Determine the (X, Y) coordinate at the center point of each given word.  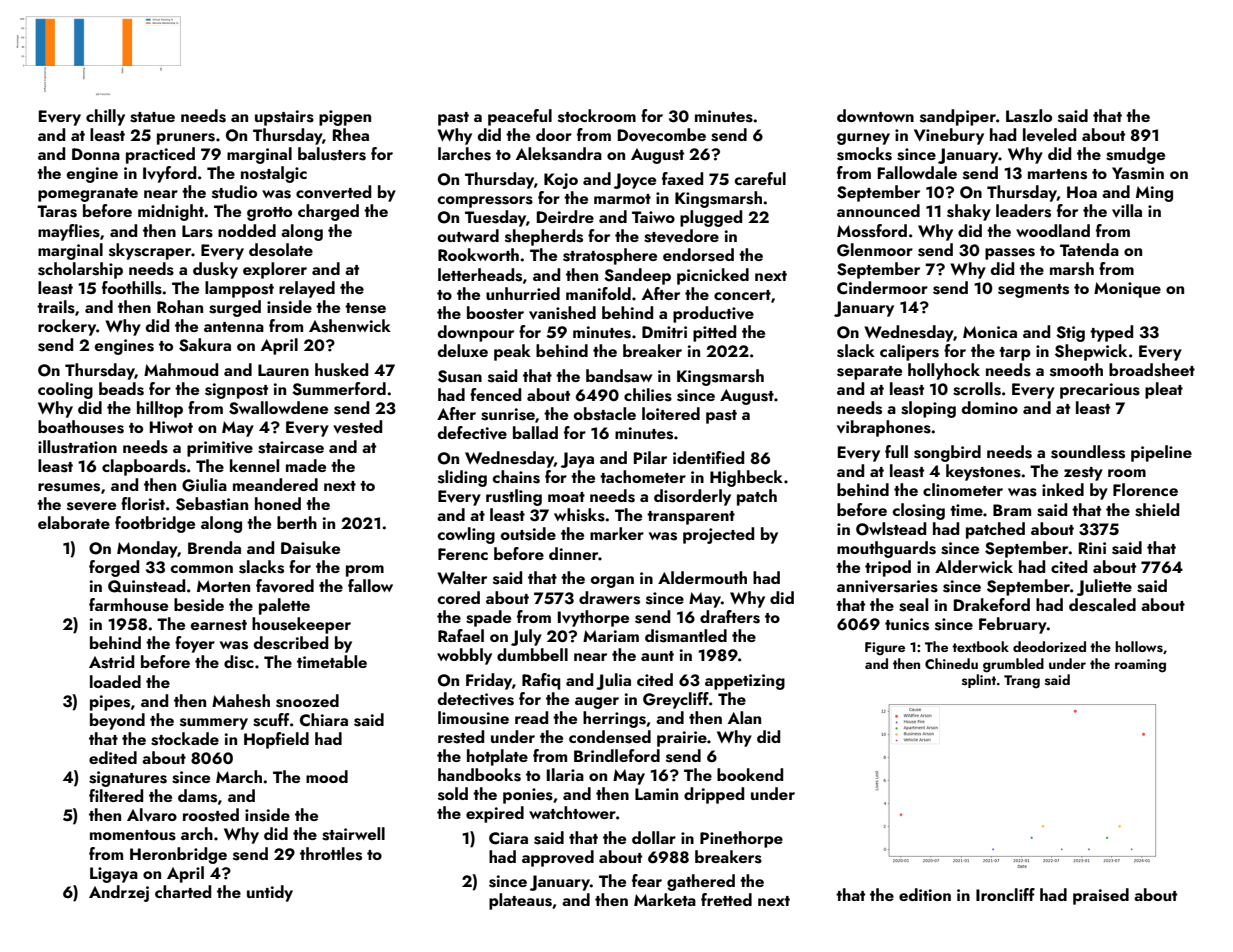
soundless (1088, 452)
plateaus (520, 901)
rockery (67, 327)
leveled (1049, 134)
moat (566, 497)
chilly (105, 117)
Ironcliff (1005, 894)
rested (461, 737)
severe (91, 506)
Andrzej (119, 893)
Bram (1012, 510)
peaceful (520, 117)
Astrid (111, 662)
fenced (495, 394)
